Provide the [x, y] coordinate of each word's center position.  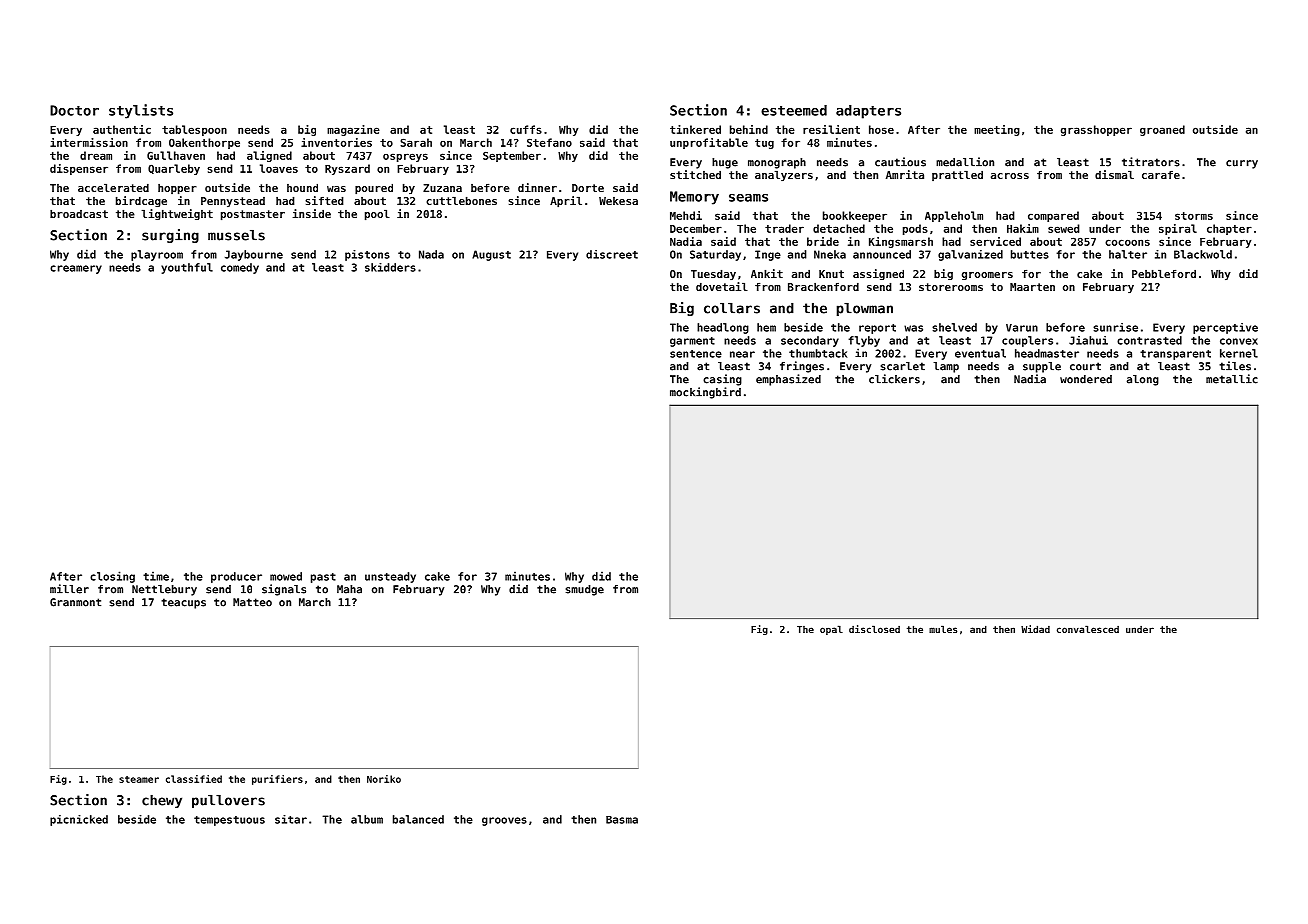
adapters [868, 112]
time [156, 576]
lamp [946, 367]
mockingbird [705, 393]
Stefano [549, 142]
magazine [353, 130]
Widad [1035, 629]
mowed [286, 576]
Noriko [384, 779]
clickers [894, 379]
